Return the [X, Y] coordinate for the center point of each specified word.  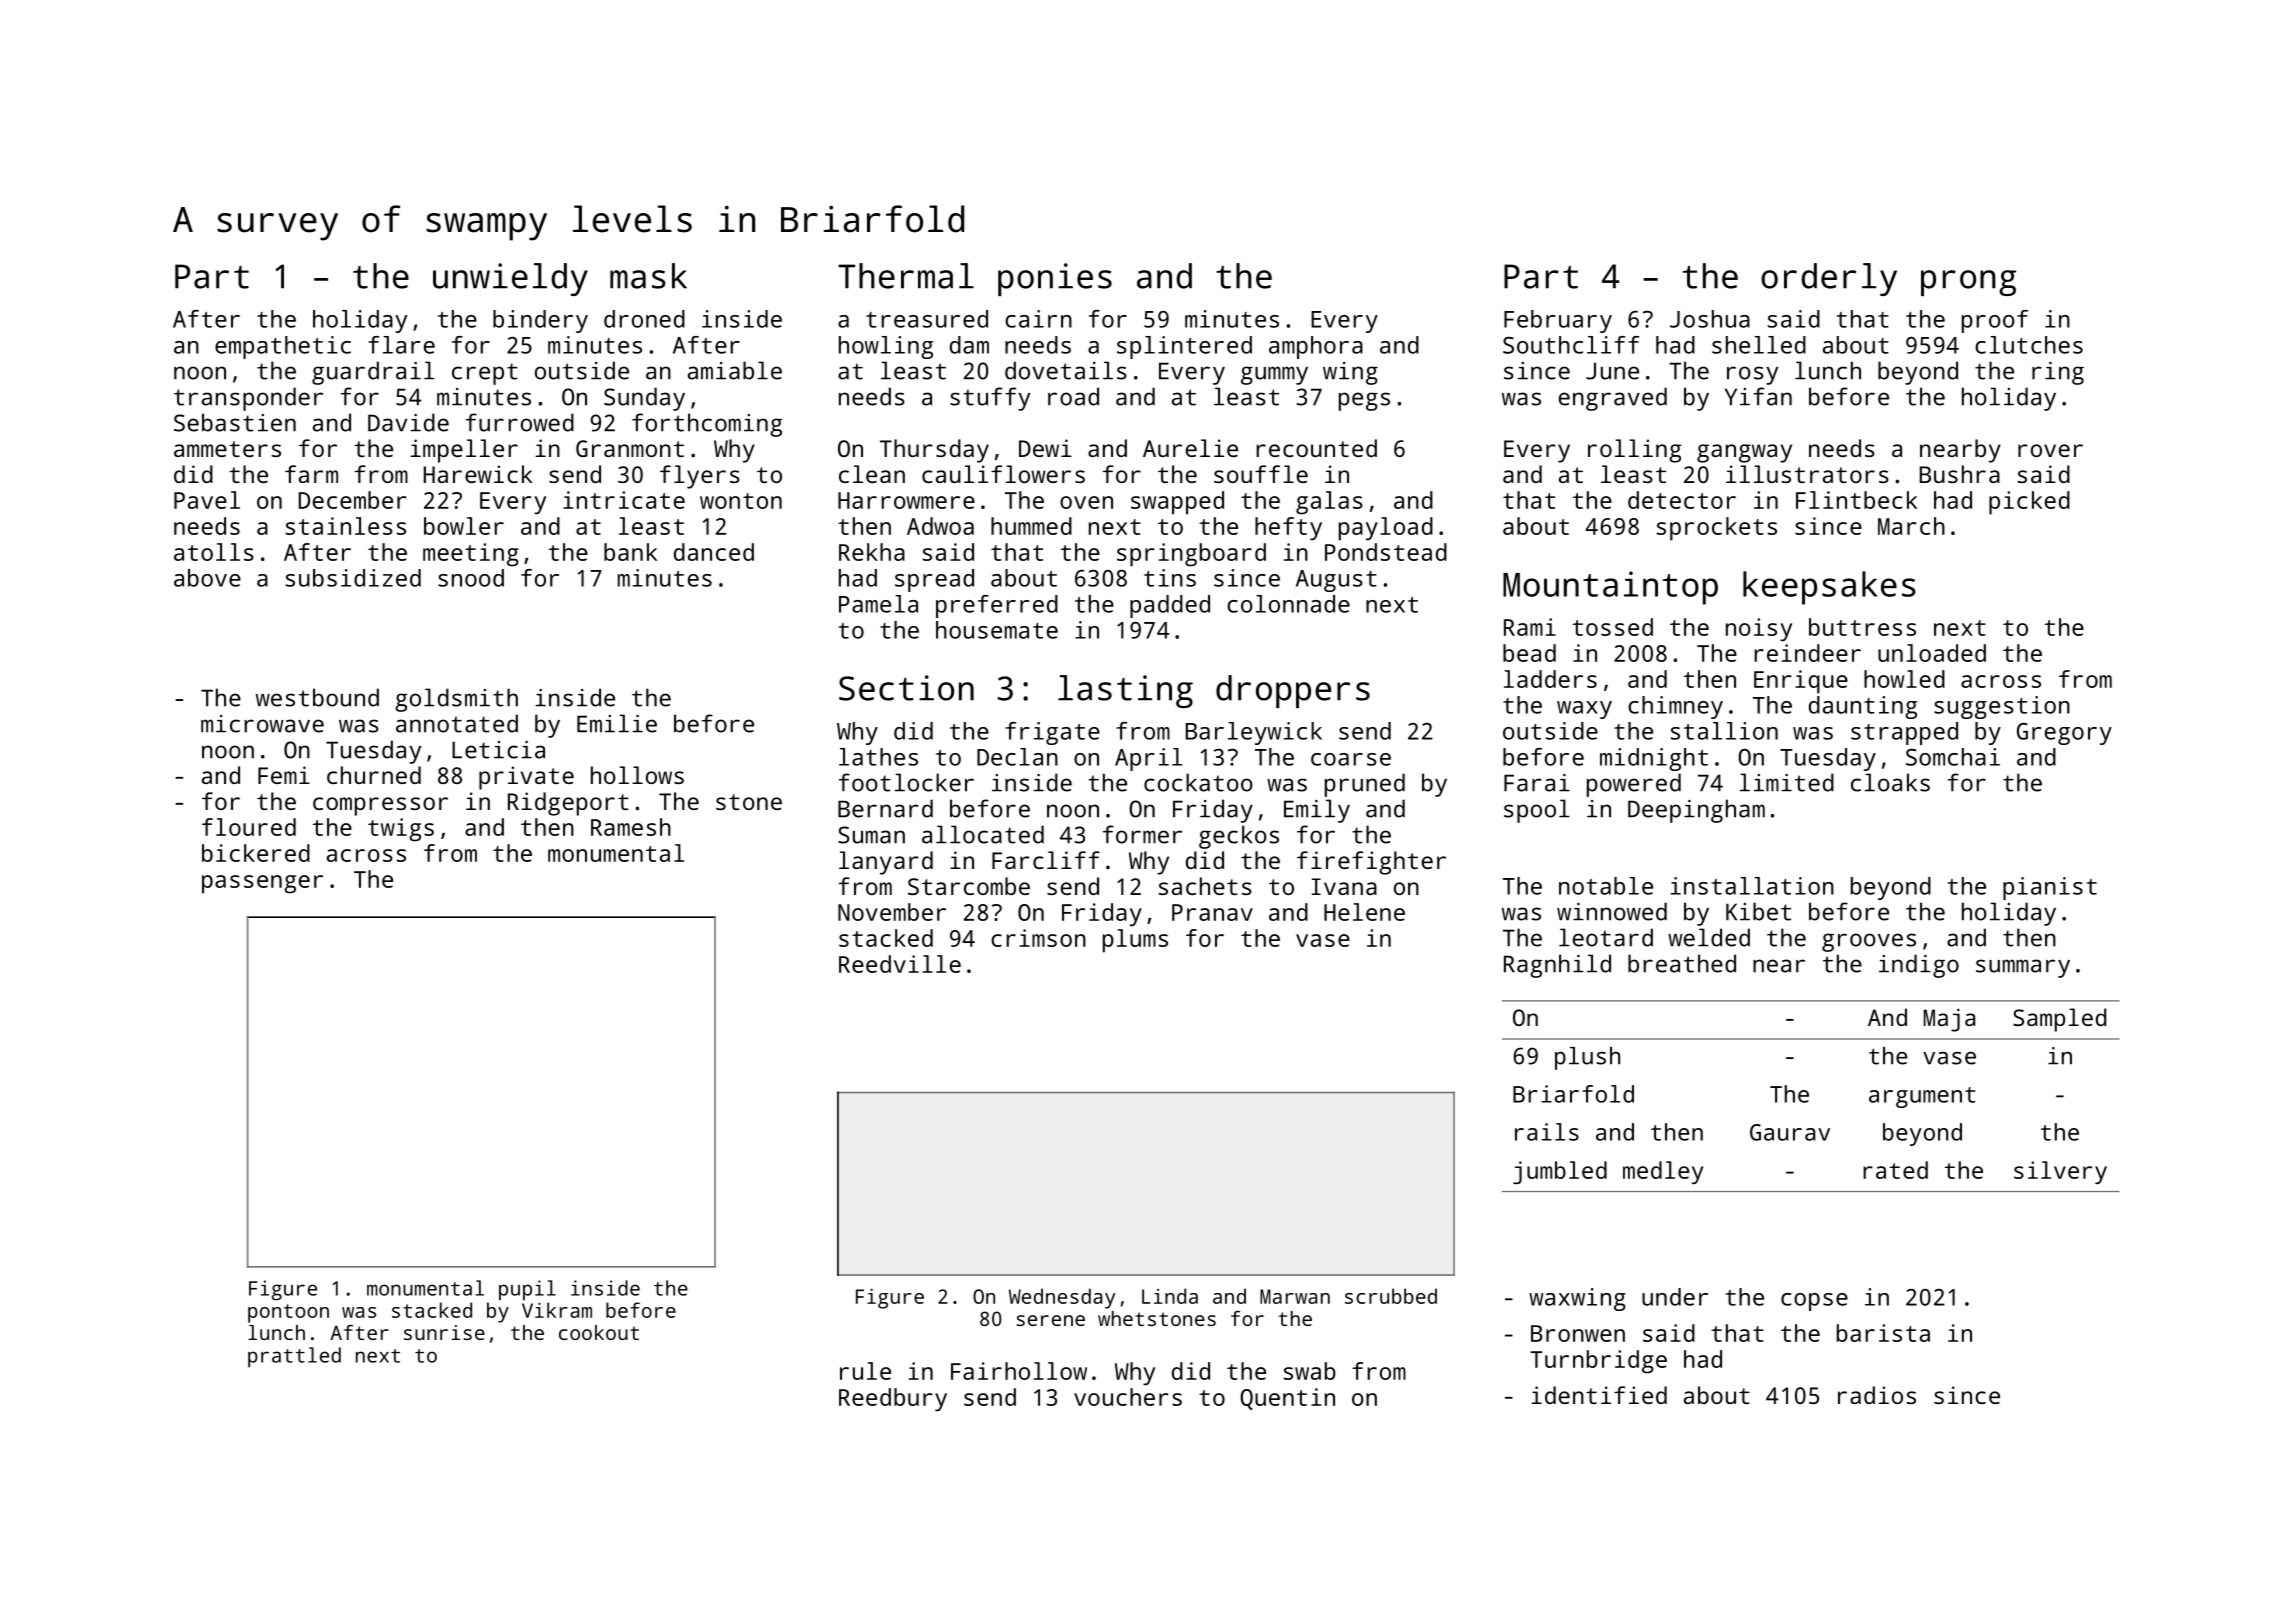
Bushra [1960, 474]
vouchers [1128, 1397]
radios [1877, 1395]
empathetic [283, 347]
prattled [294, 1357]
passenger [262, 884]
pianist [2050, 888]
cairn [1038, 319]
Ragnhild [1557, 966]
